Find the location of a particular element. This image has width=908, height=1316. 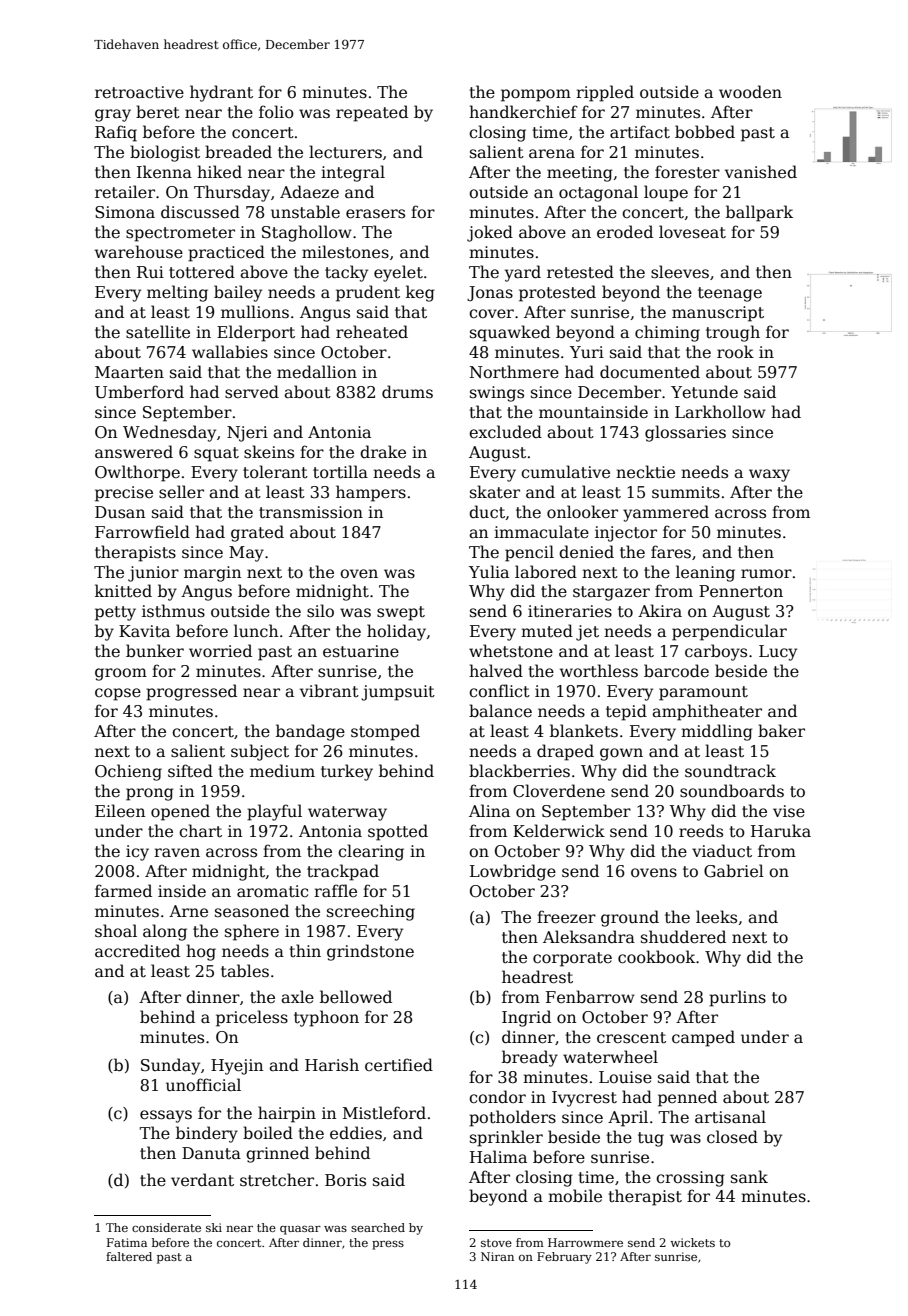

baker is located at coordinates (781, 731).
